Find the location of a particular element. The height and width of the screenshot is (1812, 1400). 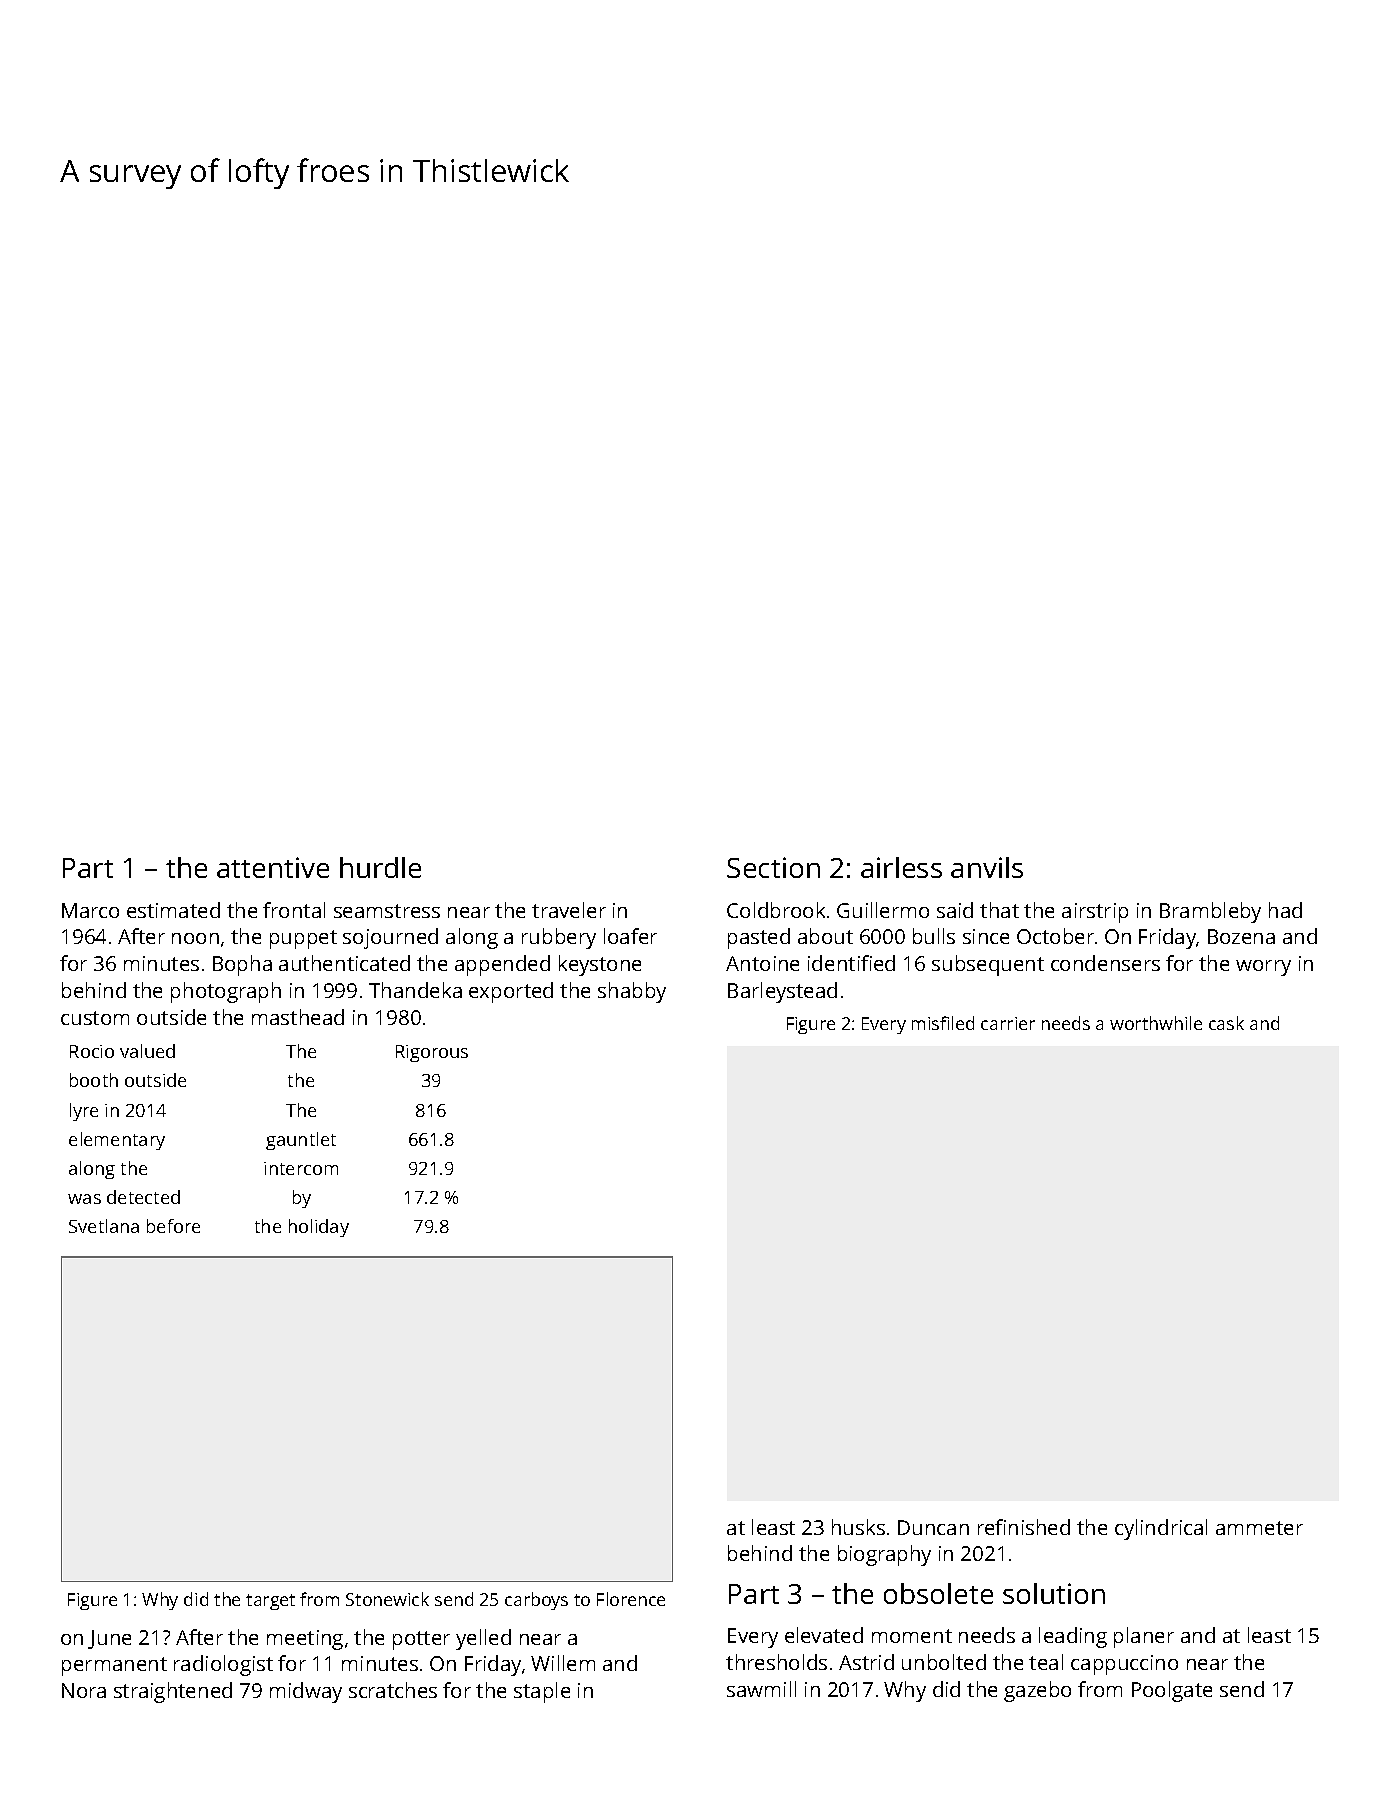

Marco is located at coordinates (90, 910).
